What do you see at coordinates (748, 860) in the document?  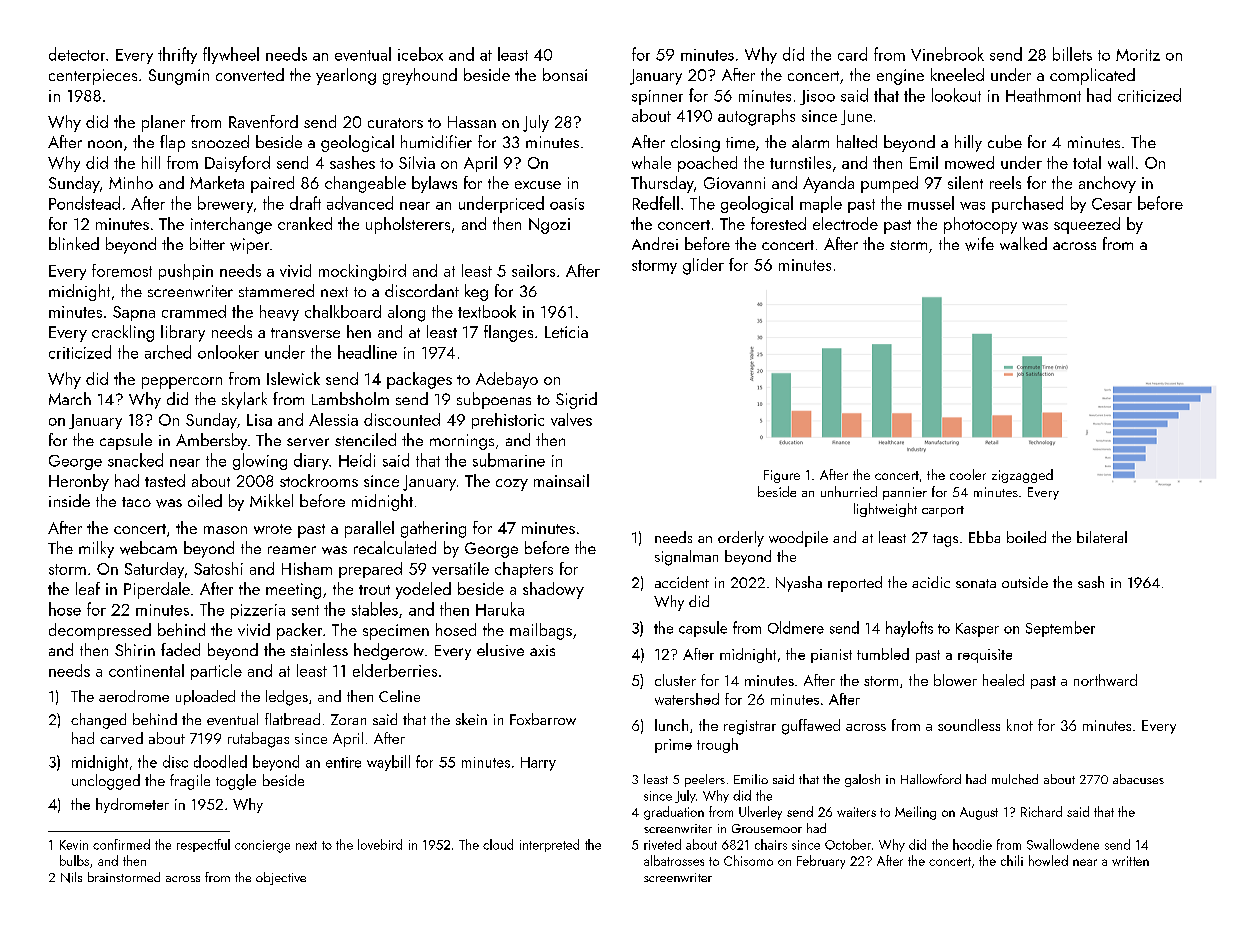 I see `Chisomo` at bounding box center [748, 860].
